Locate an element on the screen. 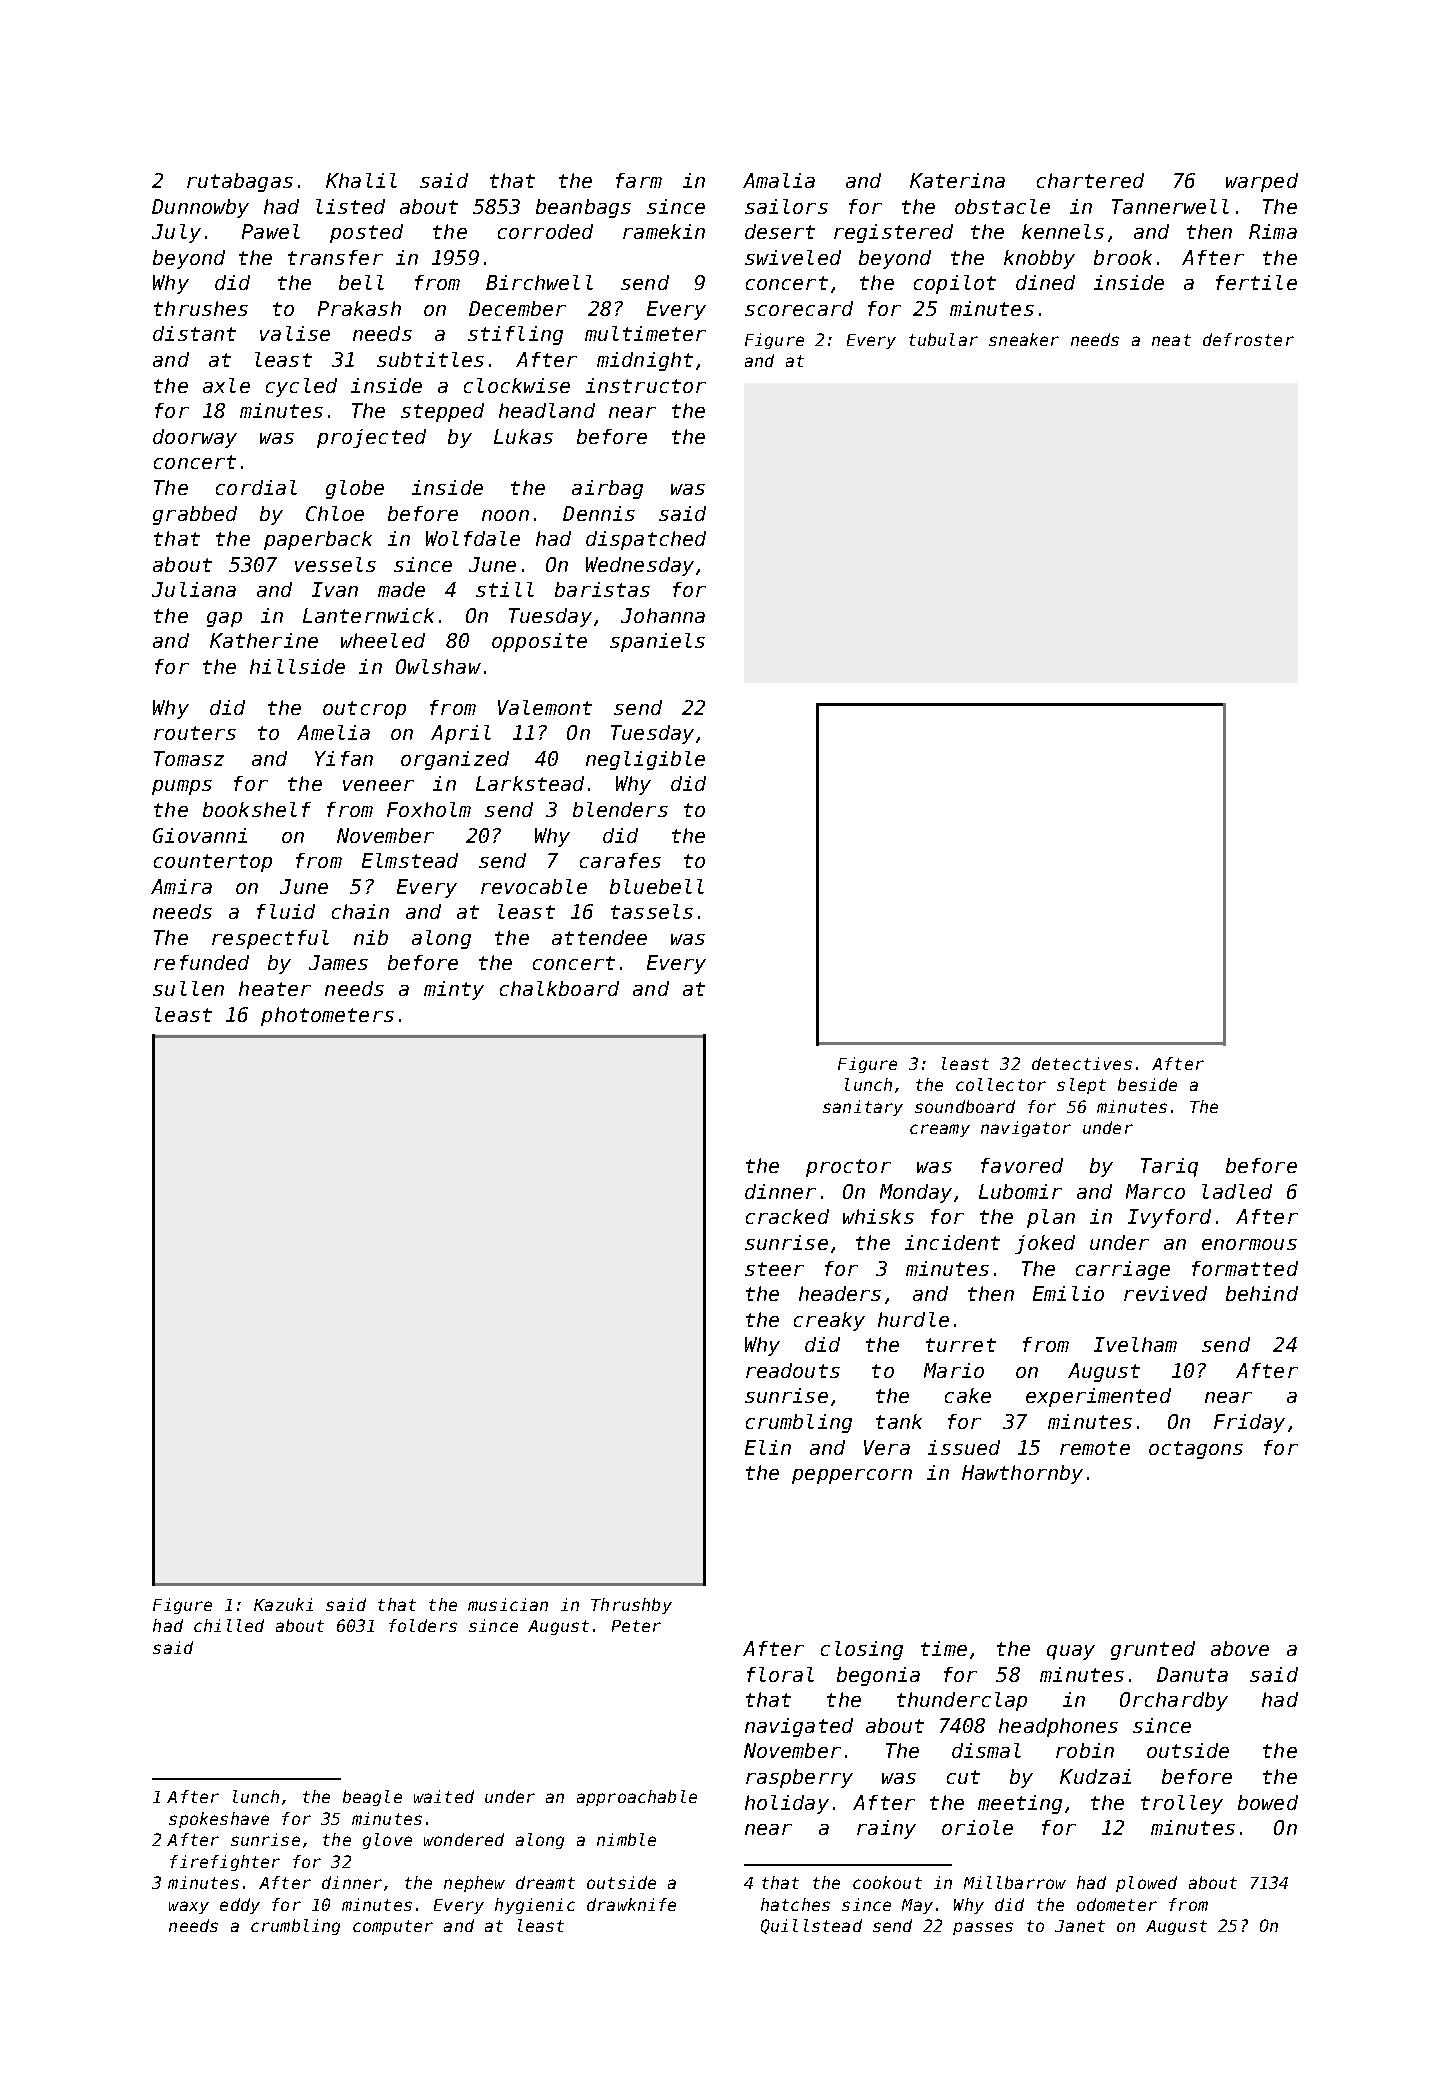 The image size is (1450, 2100). May is located at coordinates (917, 1906).
